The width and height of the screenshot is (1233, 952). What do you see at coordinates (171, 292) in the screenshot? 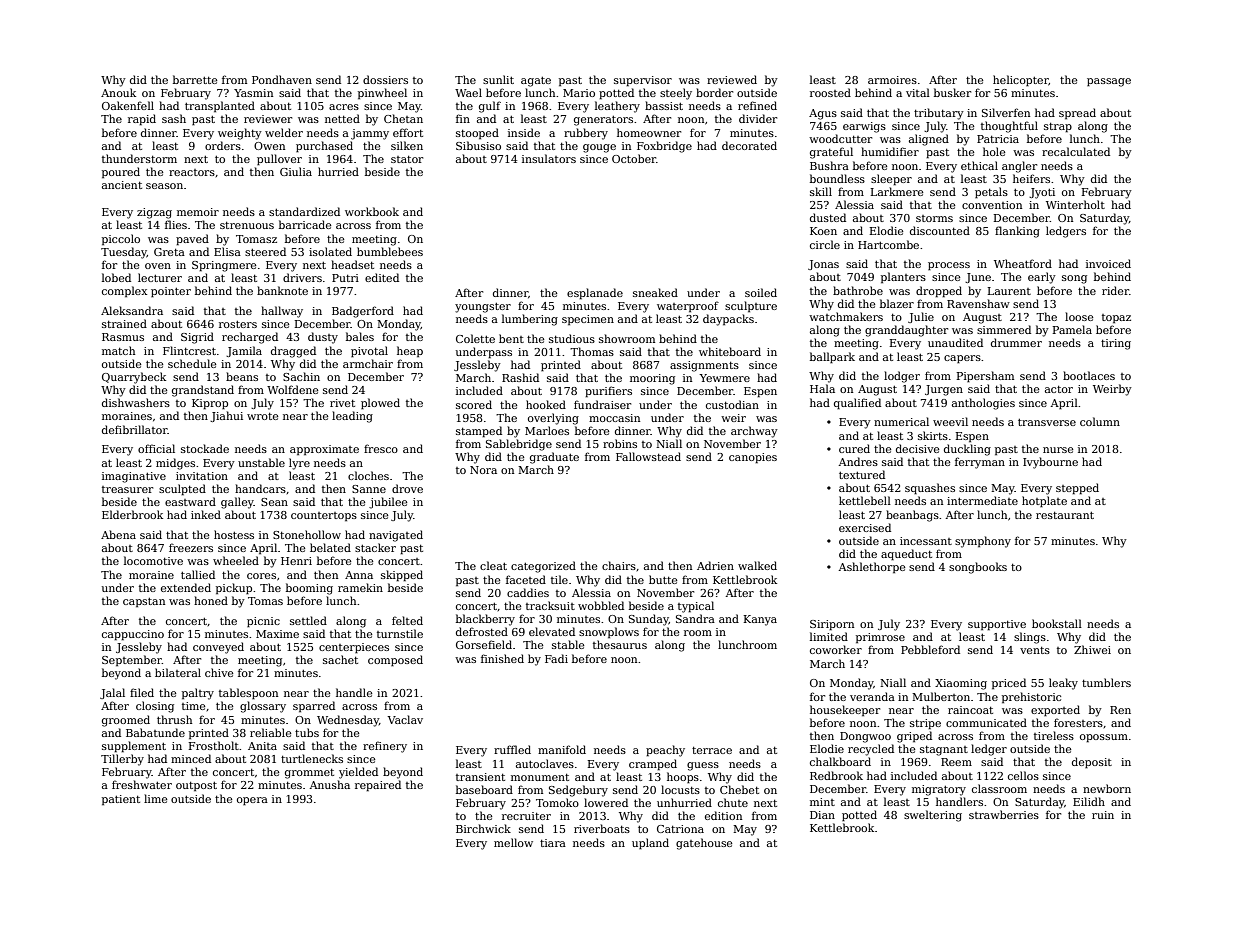
I see `pointer` at bounding box center [171, 292].
